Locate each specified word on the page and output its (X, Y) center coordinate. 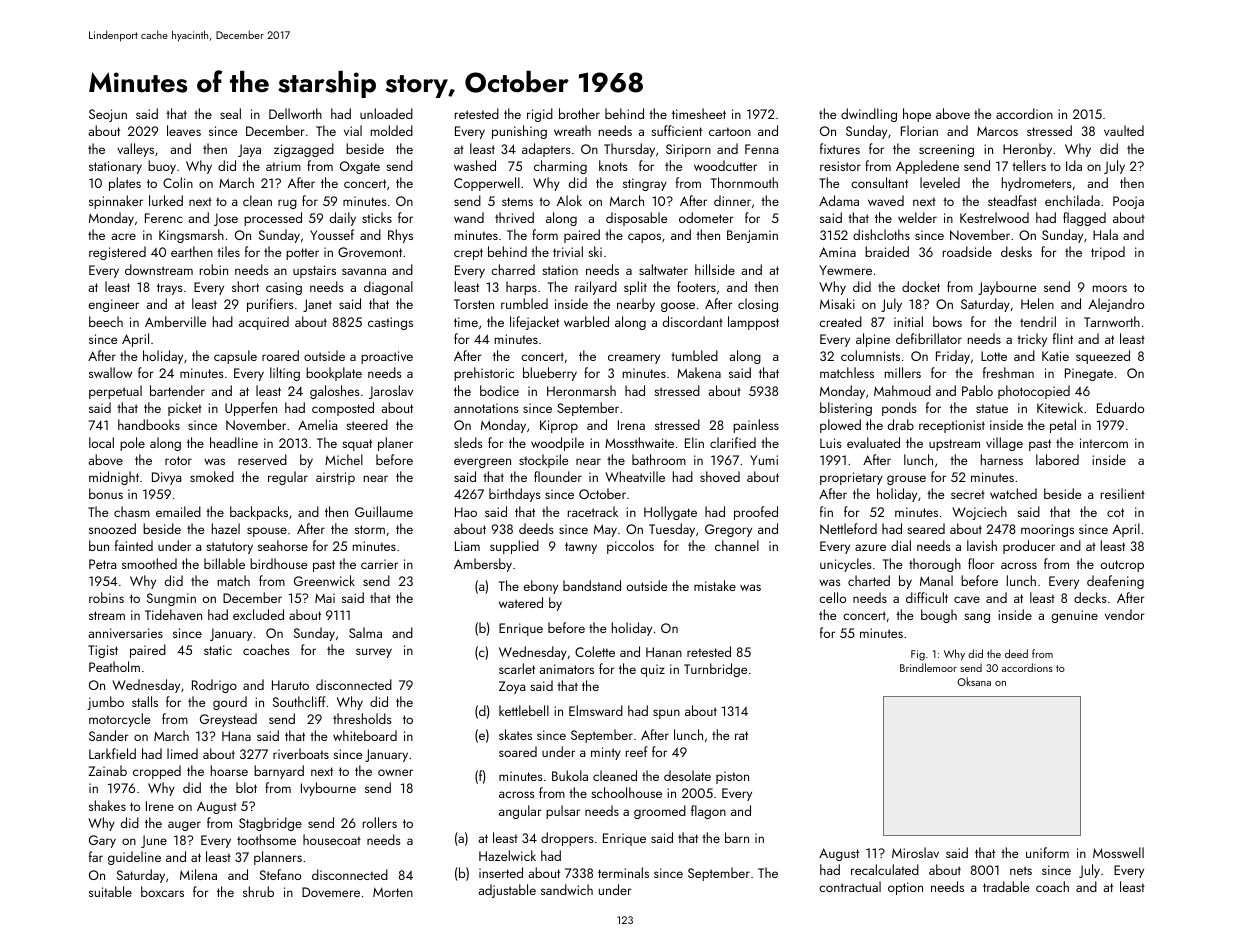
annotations (486, 408)
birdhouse (278, 563)
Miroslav (915, 852)
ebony (541, 587)
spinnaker (116, 202)
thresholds (362, 718)
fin (826, 511)
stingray (645, 184)
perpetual (115, 392)
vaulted (1124, 130)
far (96, 856)
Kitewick (1060, 407)
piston (732, 777)
